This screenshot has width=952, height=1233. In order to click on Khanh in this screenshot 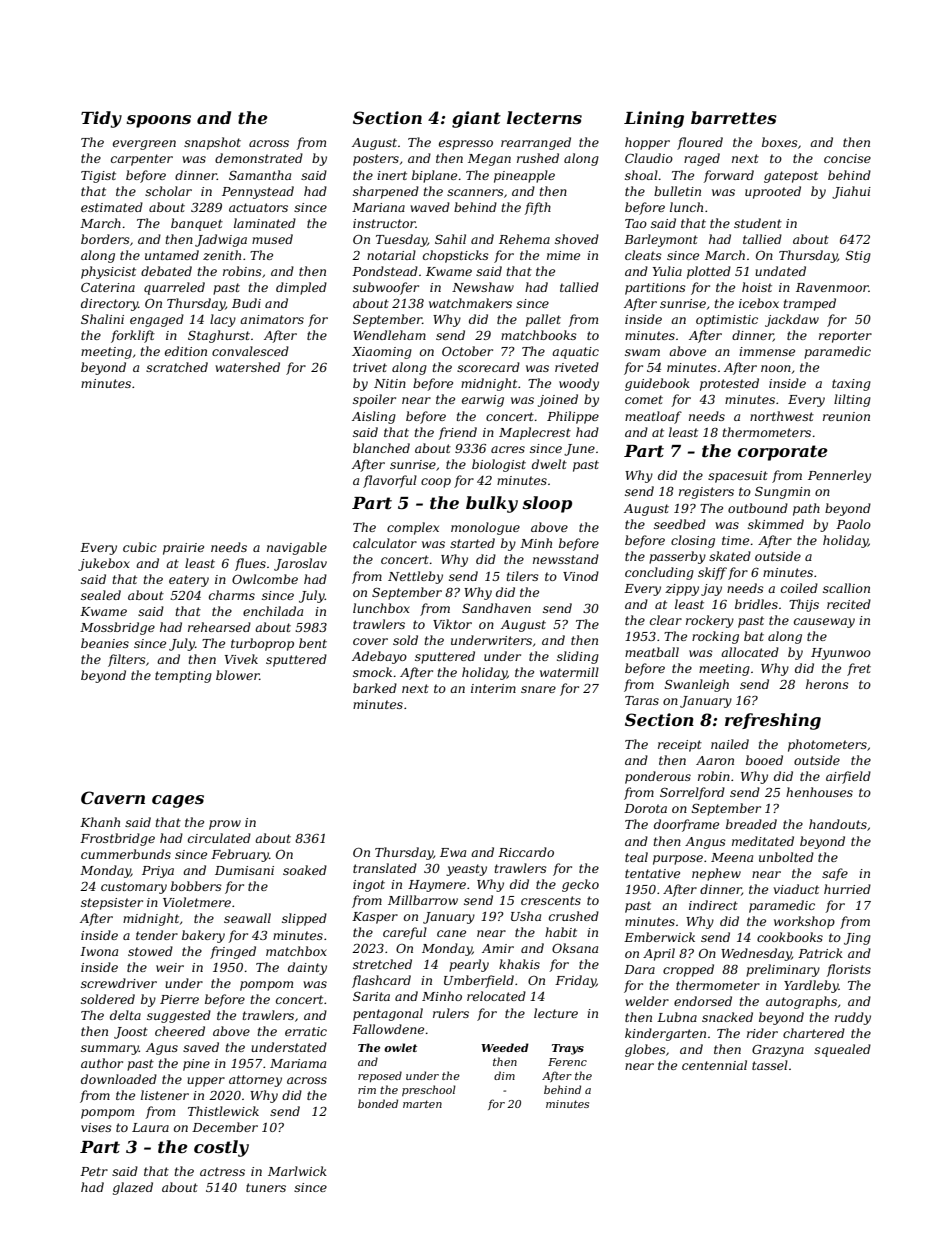, I will do `click(100, 822)`.
